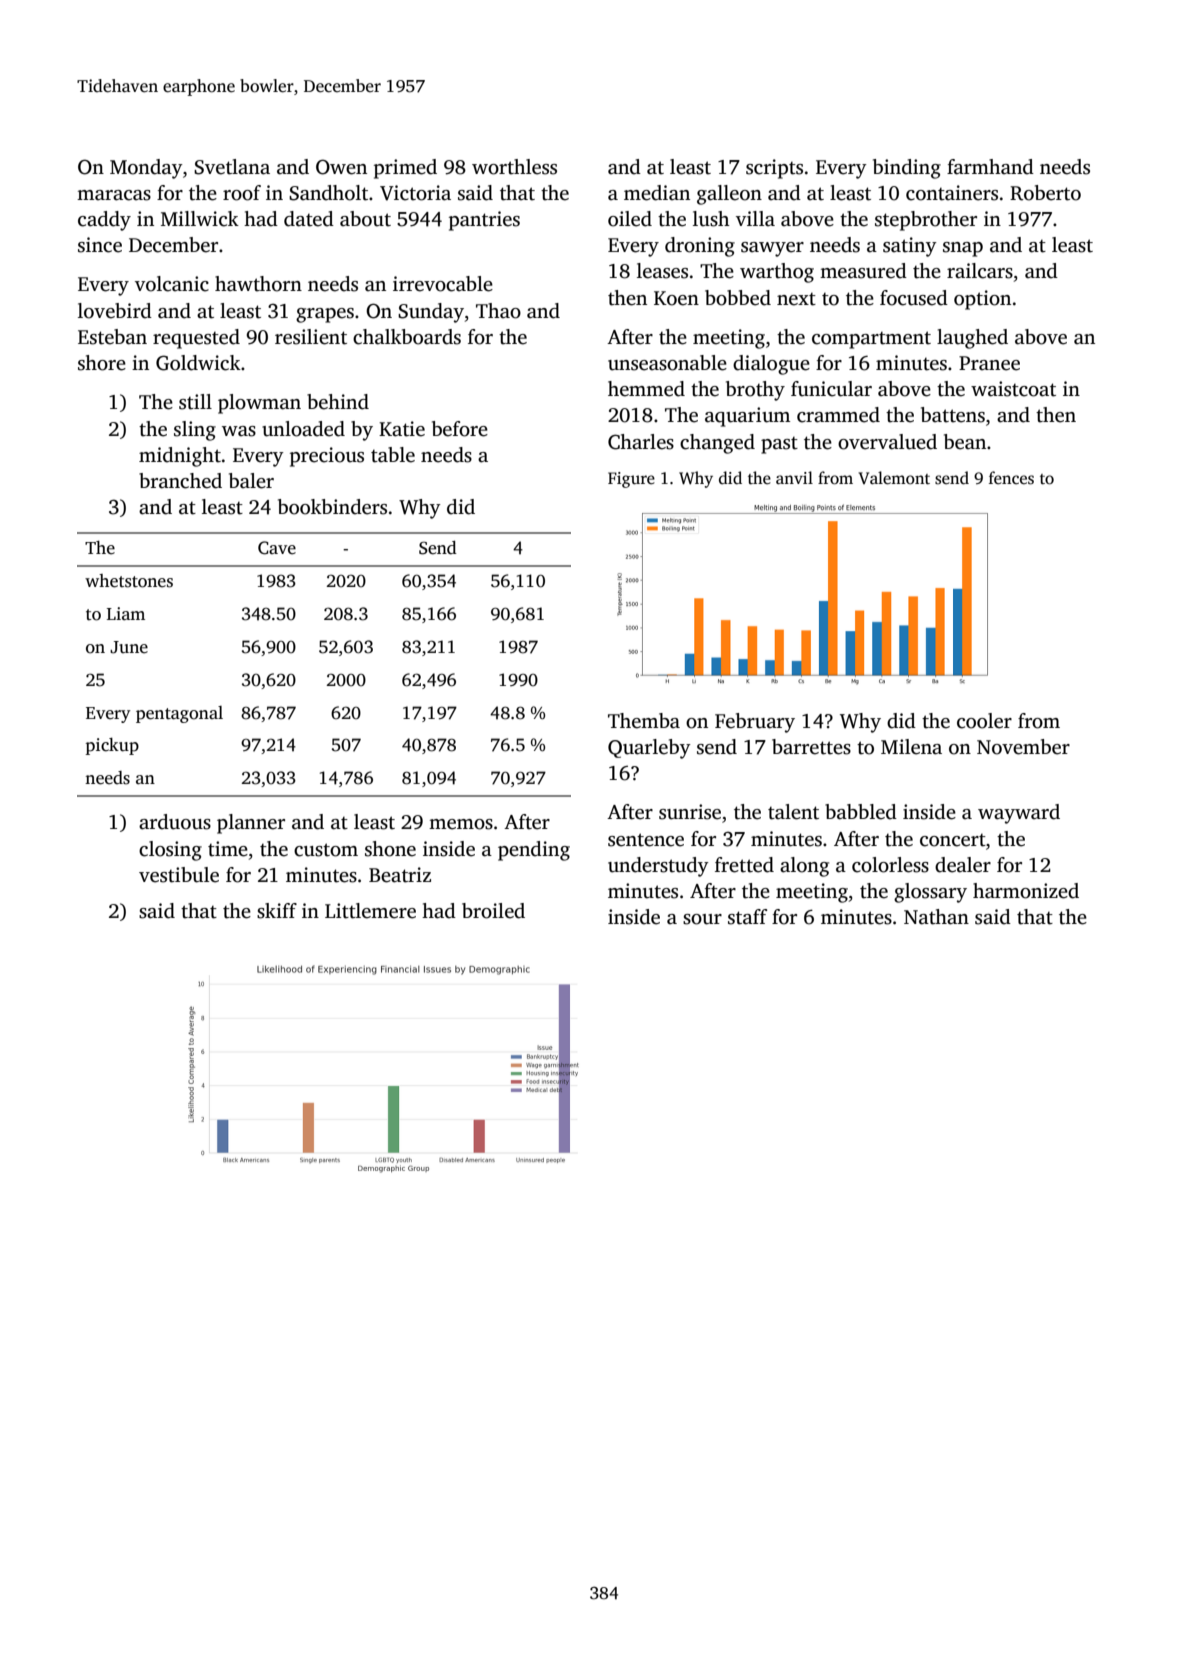 The width and height of the image is (1179, 1668). Describe the element at coordinates (179, 714) in the image. I see `pentagonal` at that location.
